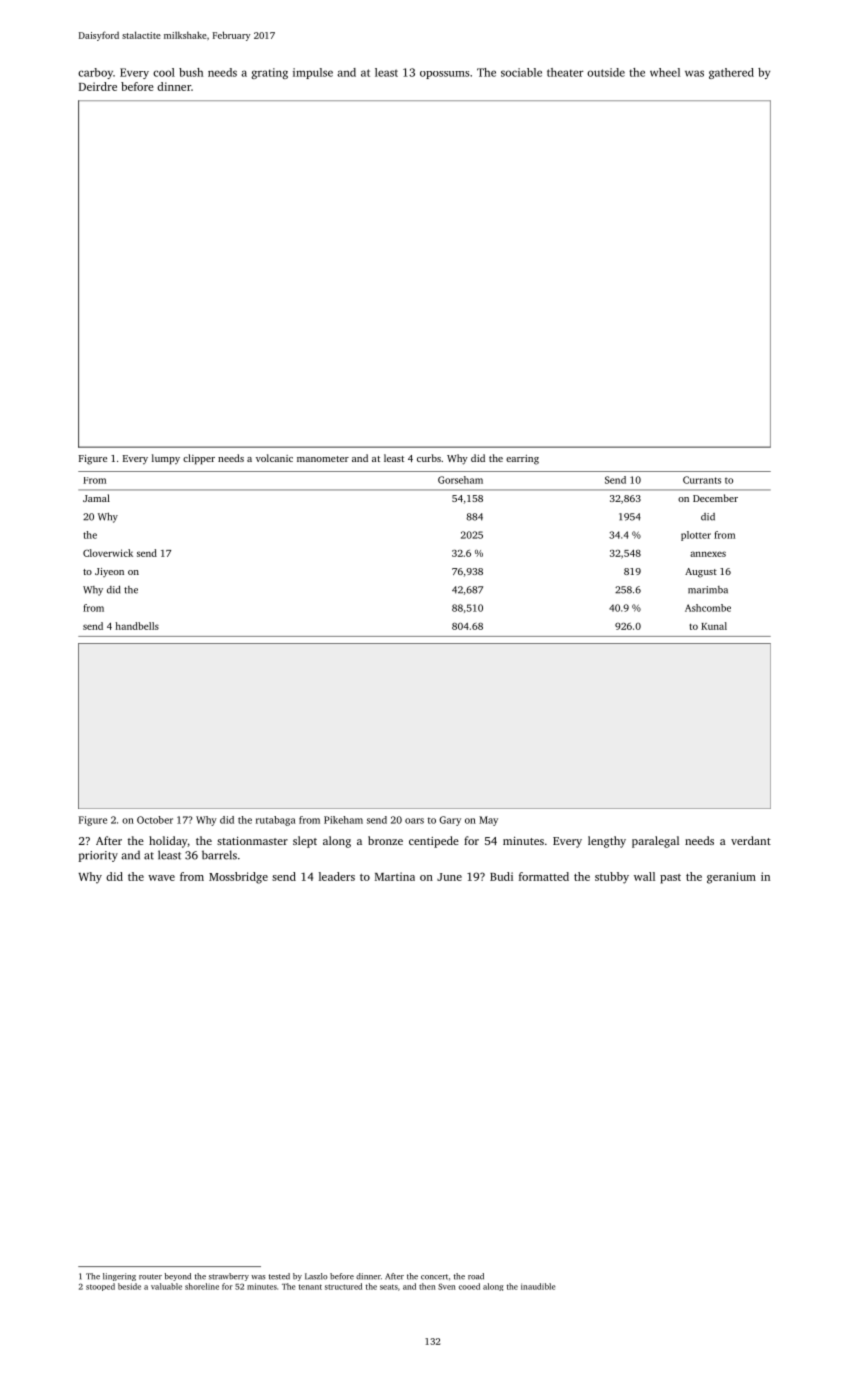 This screenshot has width=849, height=1400. I want to click on manometer, so click(323, 459).
